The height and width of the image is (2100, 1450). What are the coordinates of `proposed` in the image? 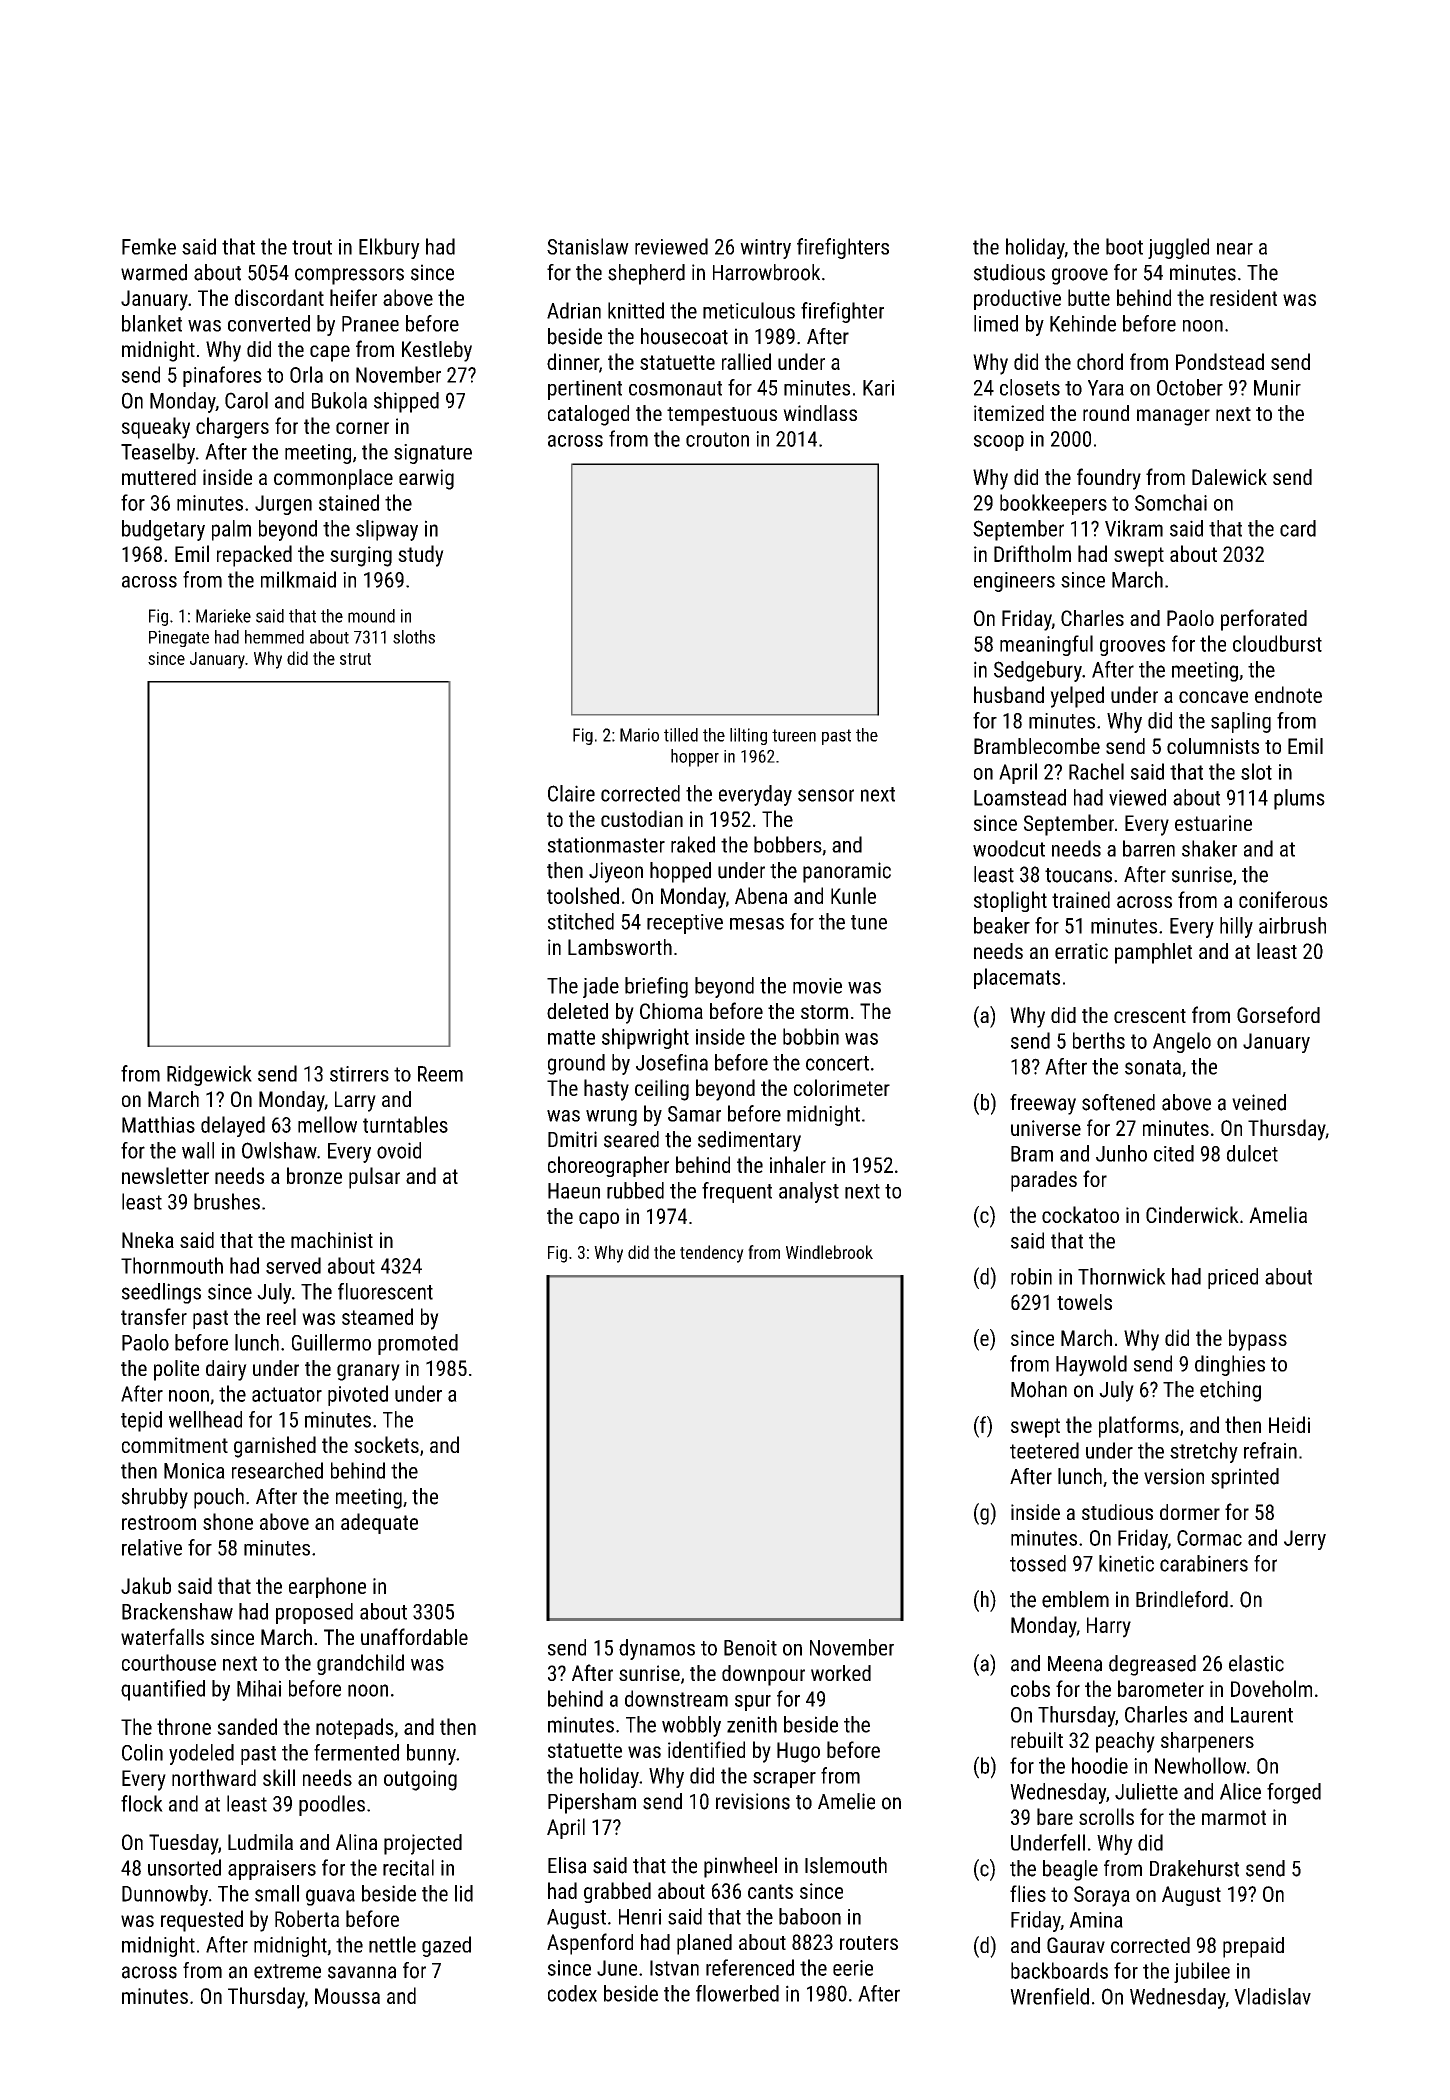 It's located at (314, 1613).
